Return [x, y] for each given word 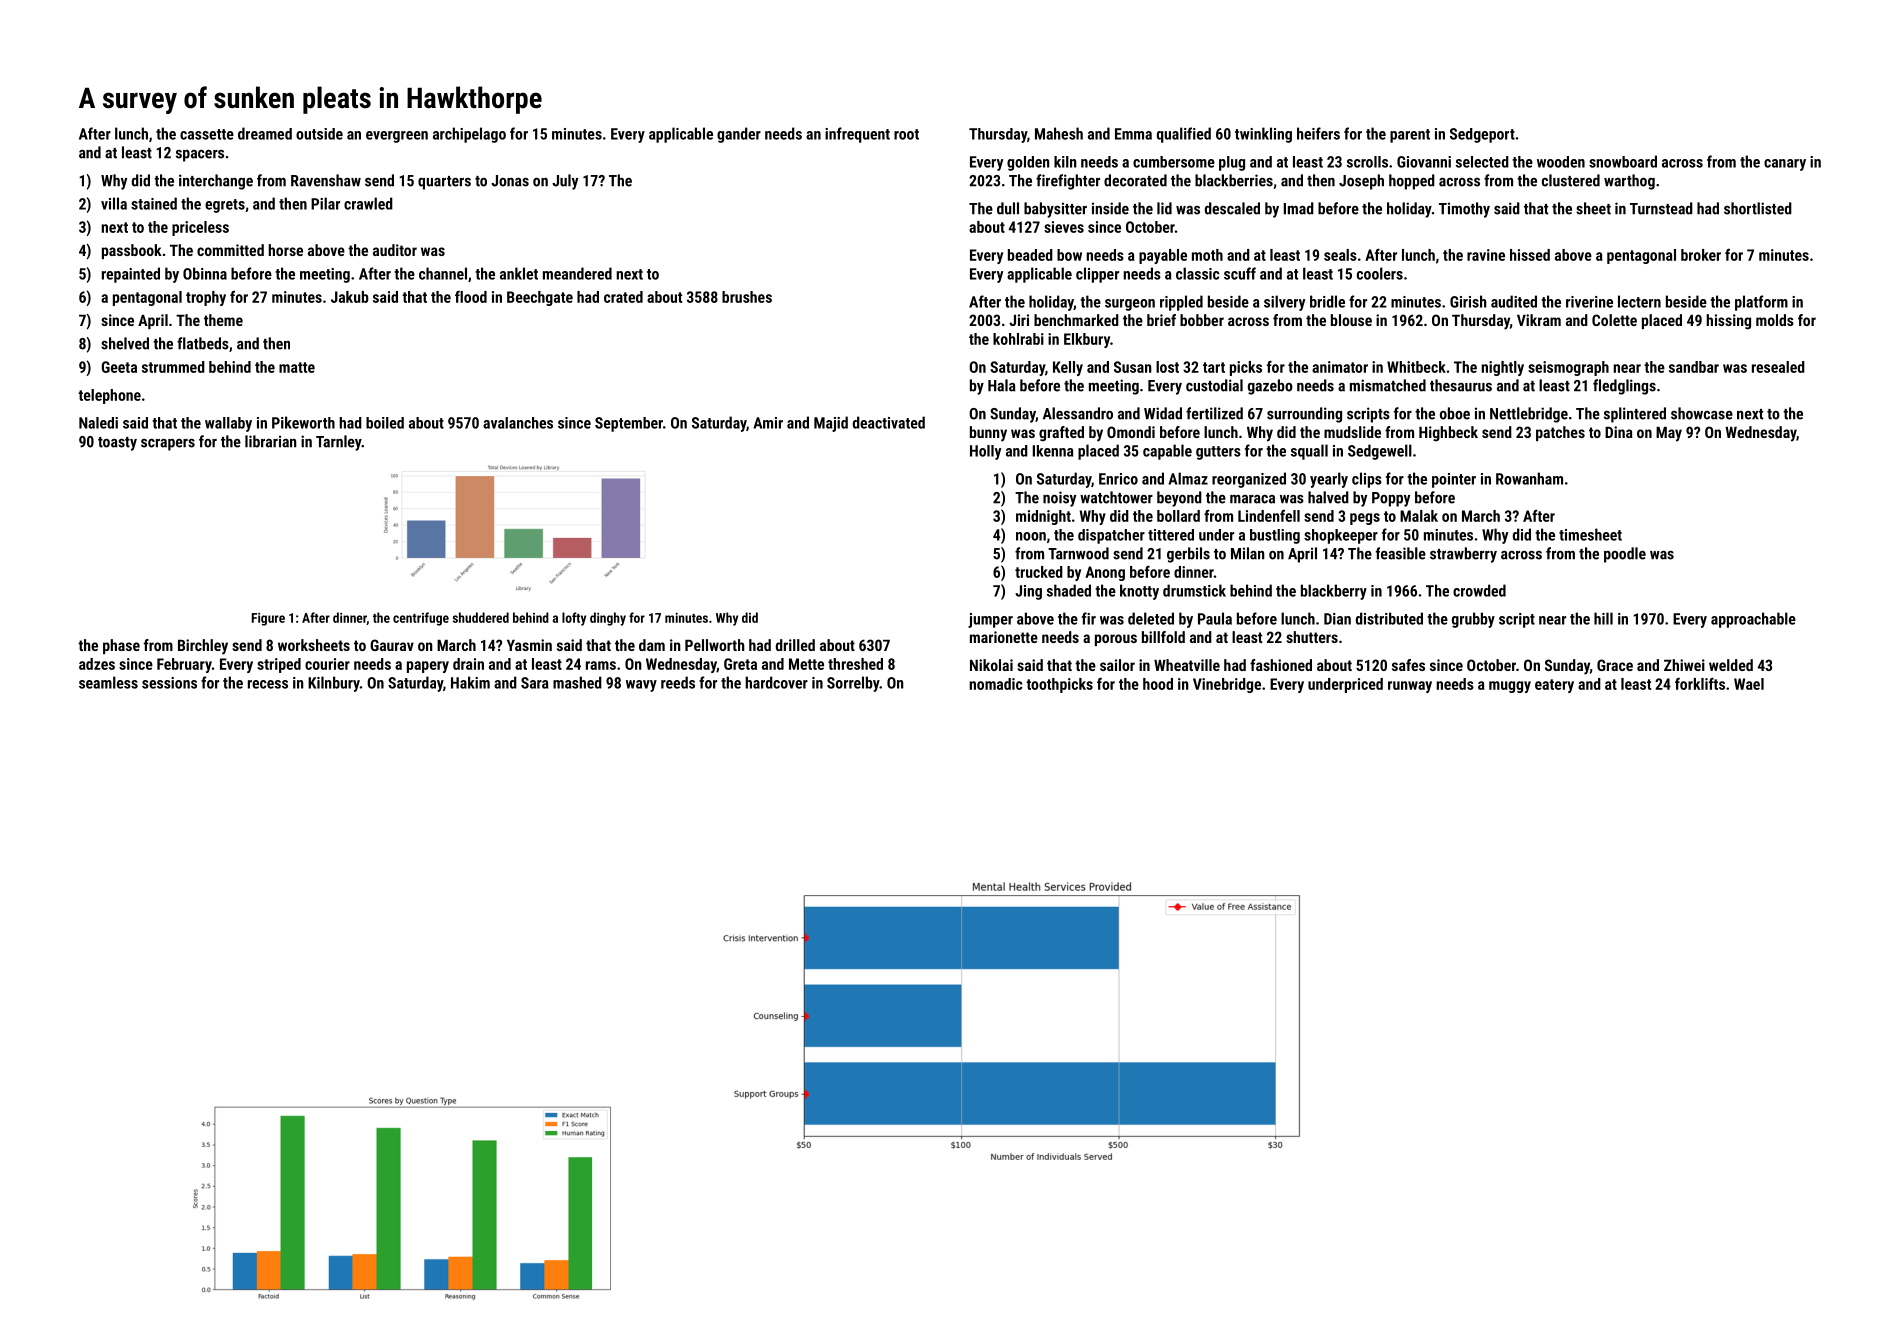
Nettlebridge [1529, 415]
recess [268, 684]
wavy [641, 686]
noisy [1059, 499]
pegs [1365, 519]
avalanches [518, 423]
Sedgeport [1482, 135]
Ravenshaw [326, 180]
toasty [117, 444]
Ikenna [1053, 451]
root [906, 134]
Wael [1749, 684]
